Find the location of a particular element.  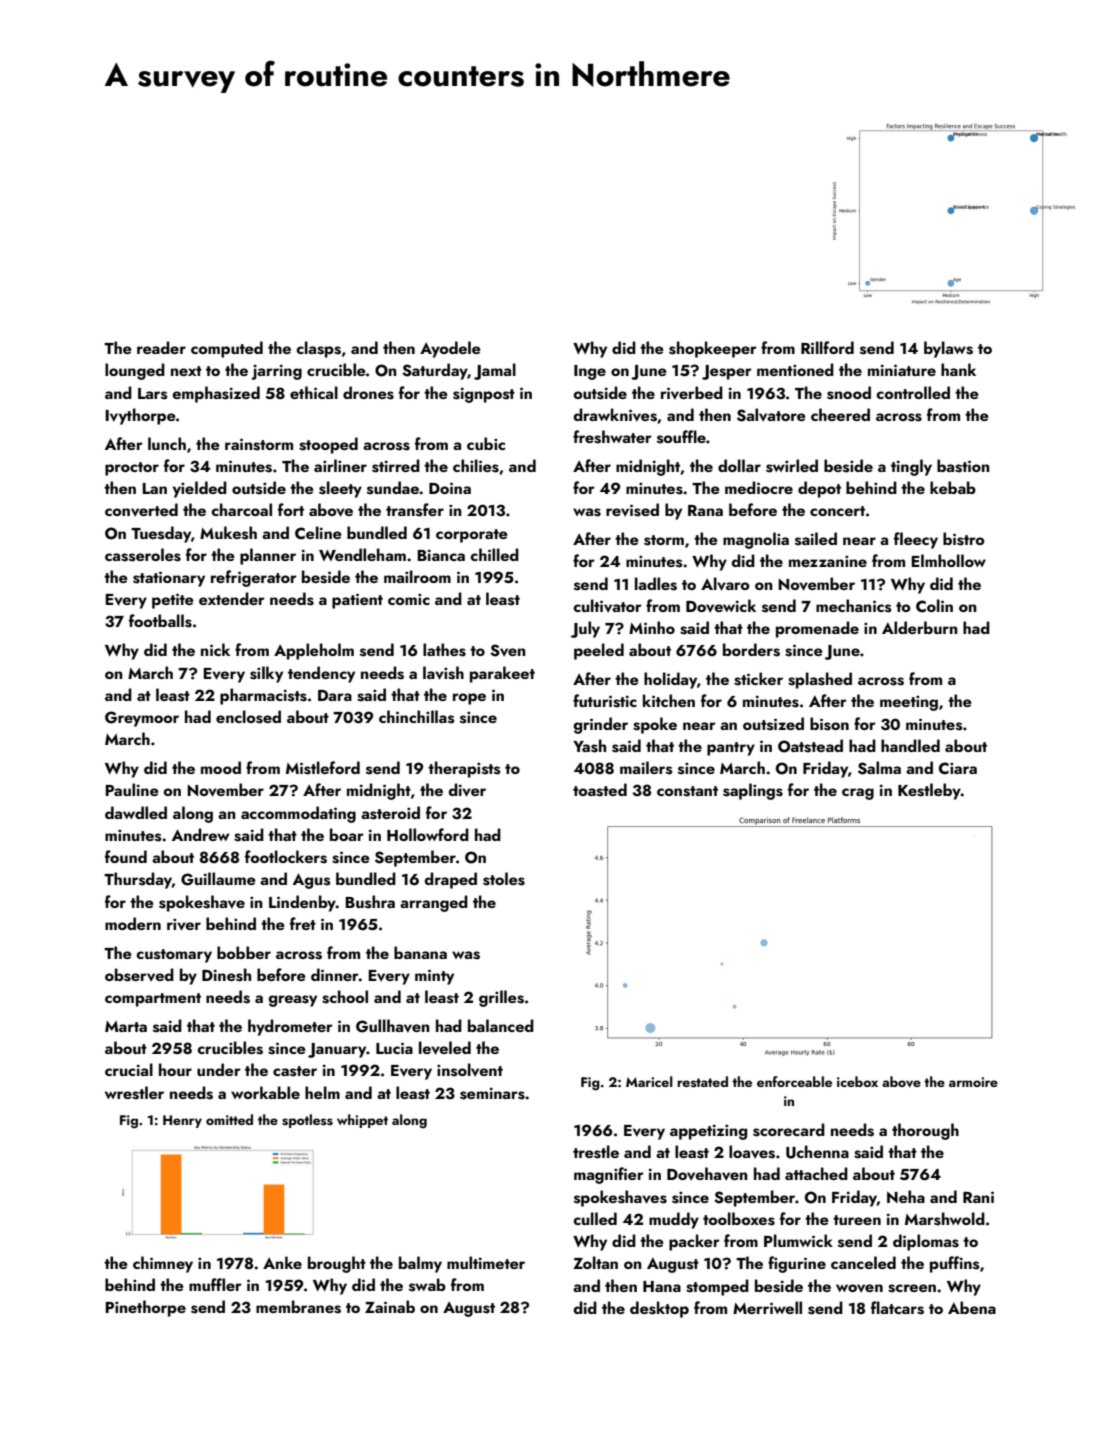

computed is located at coordinates (227, 349).
